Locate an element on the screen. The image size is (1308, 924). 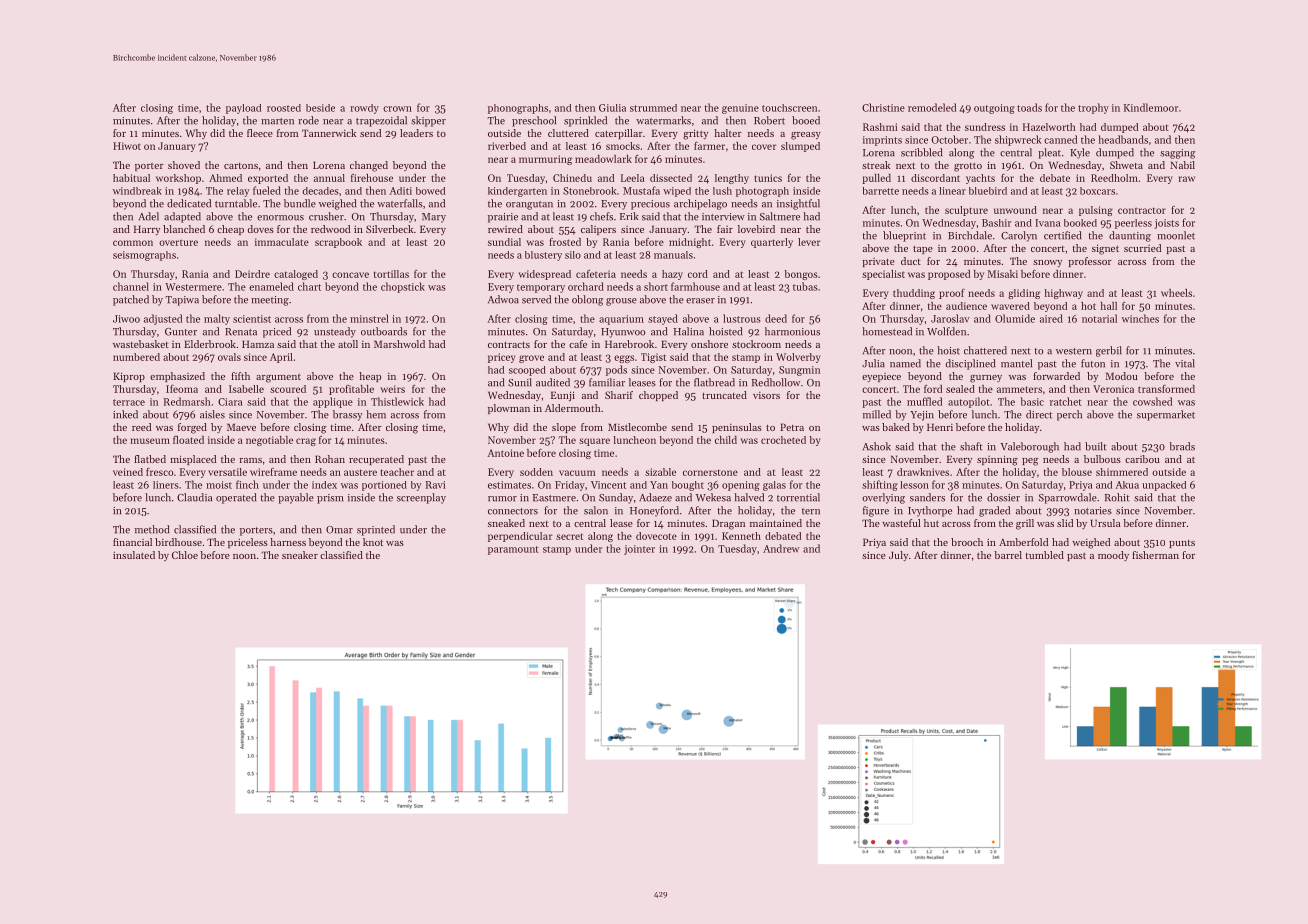
professor is located at coordinates (1090, 262).
